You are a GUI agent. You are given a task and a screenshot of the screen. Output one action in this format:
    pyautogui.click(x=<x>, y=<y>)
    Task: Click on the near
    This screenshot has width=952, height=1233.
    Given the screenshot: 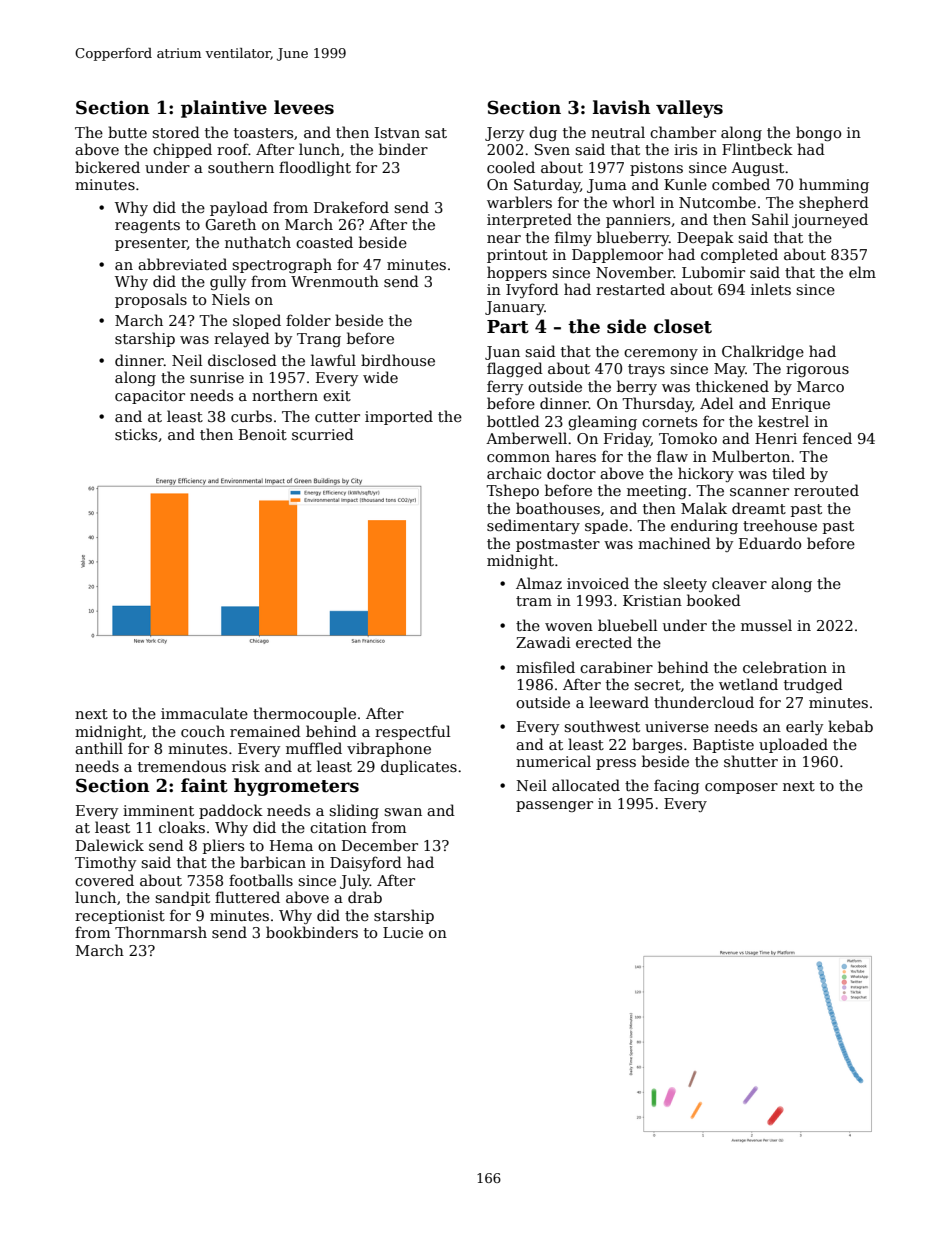 What is the action you would take?
    pyautogui.click(x=504, y=239)
